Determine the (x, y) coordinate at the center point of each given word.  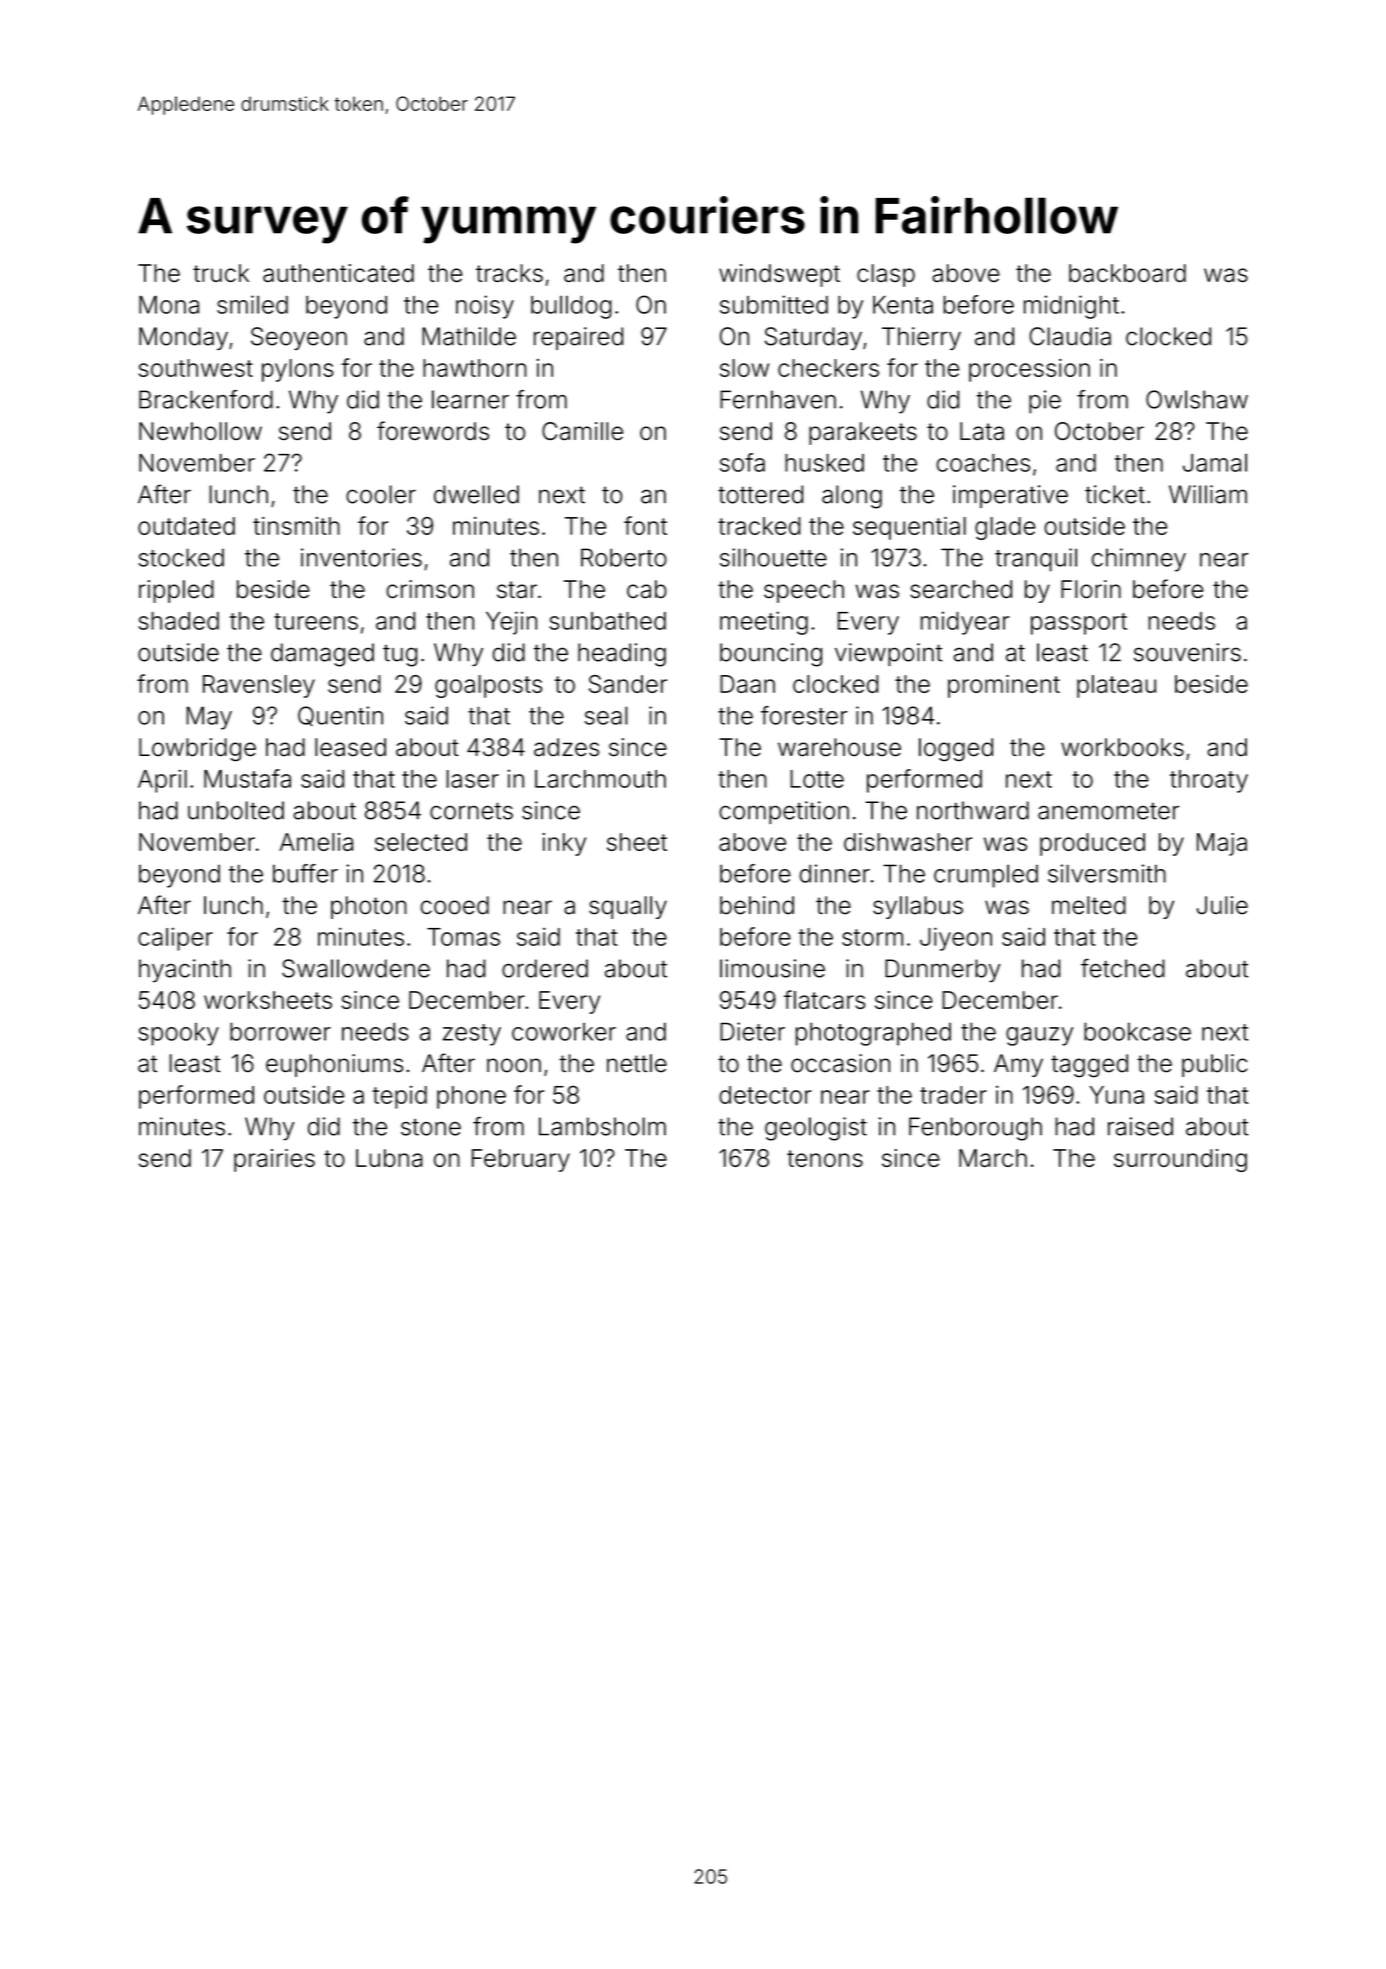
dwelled (476, 494)
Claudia (1070, 336)
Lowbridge (197, 749)
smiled (252, 304)
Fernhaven (778, 399)
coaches (983, 463)
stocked (181, 557)
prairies (274, 1160)
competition (784, 812)
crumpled (986, 876)
